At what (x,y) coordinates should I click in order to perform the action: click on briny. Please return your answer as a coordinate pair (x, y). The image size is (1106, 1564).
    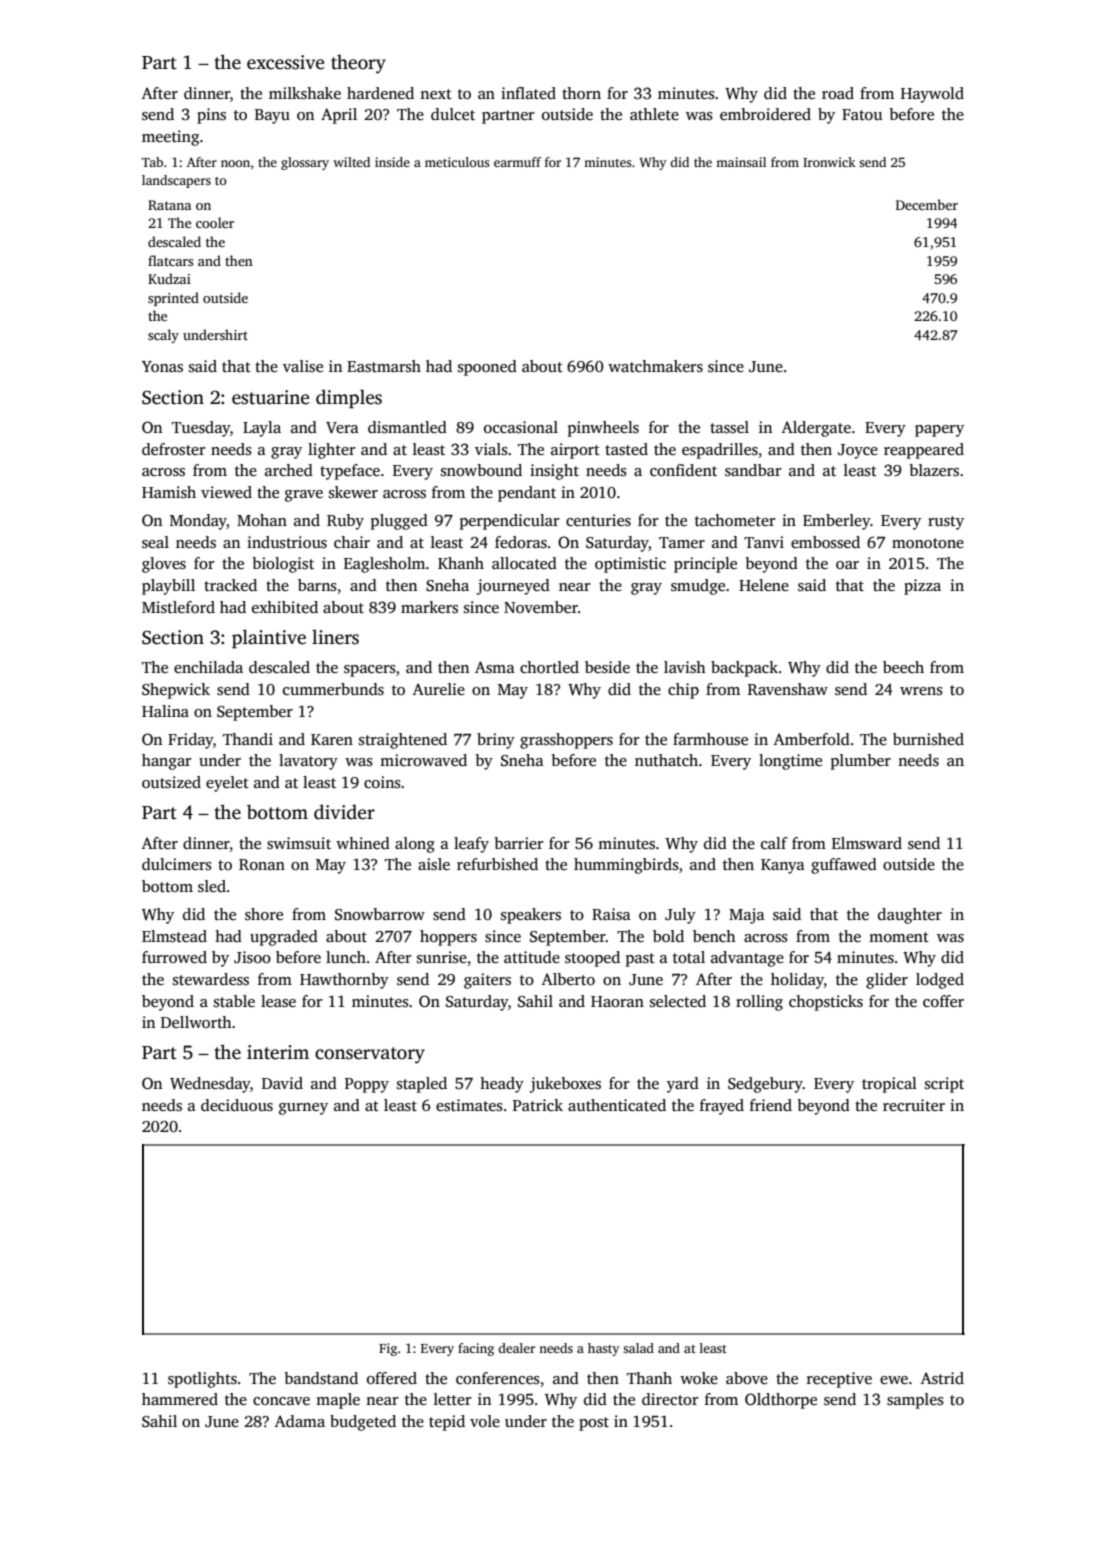
    Looking at the image, I should click on (496, 741).
